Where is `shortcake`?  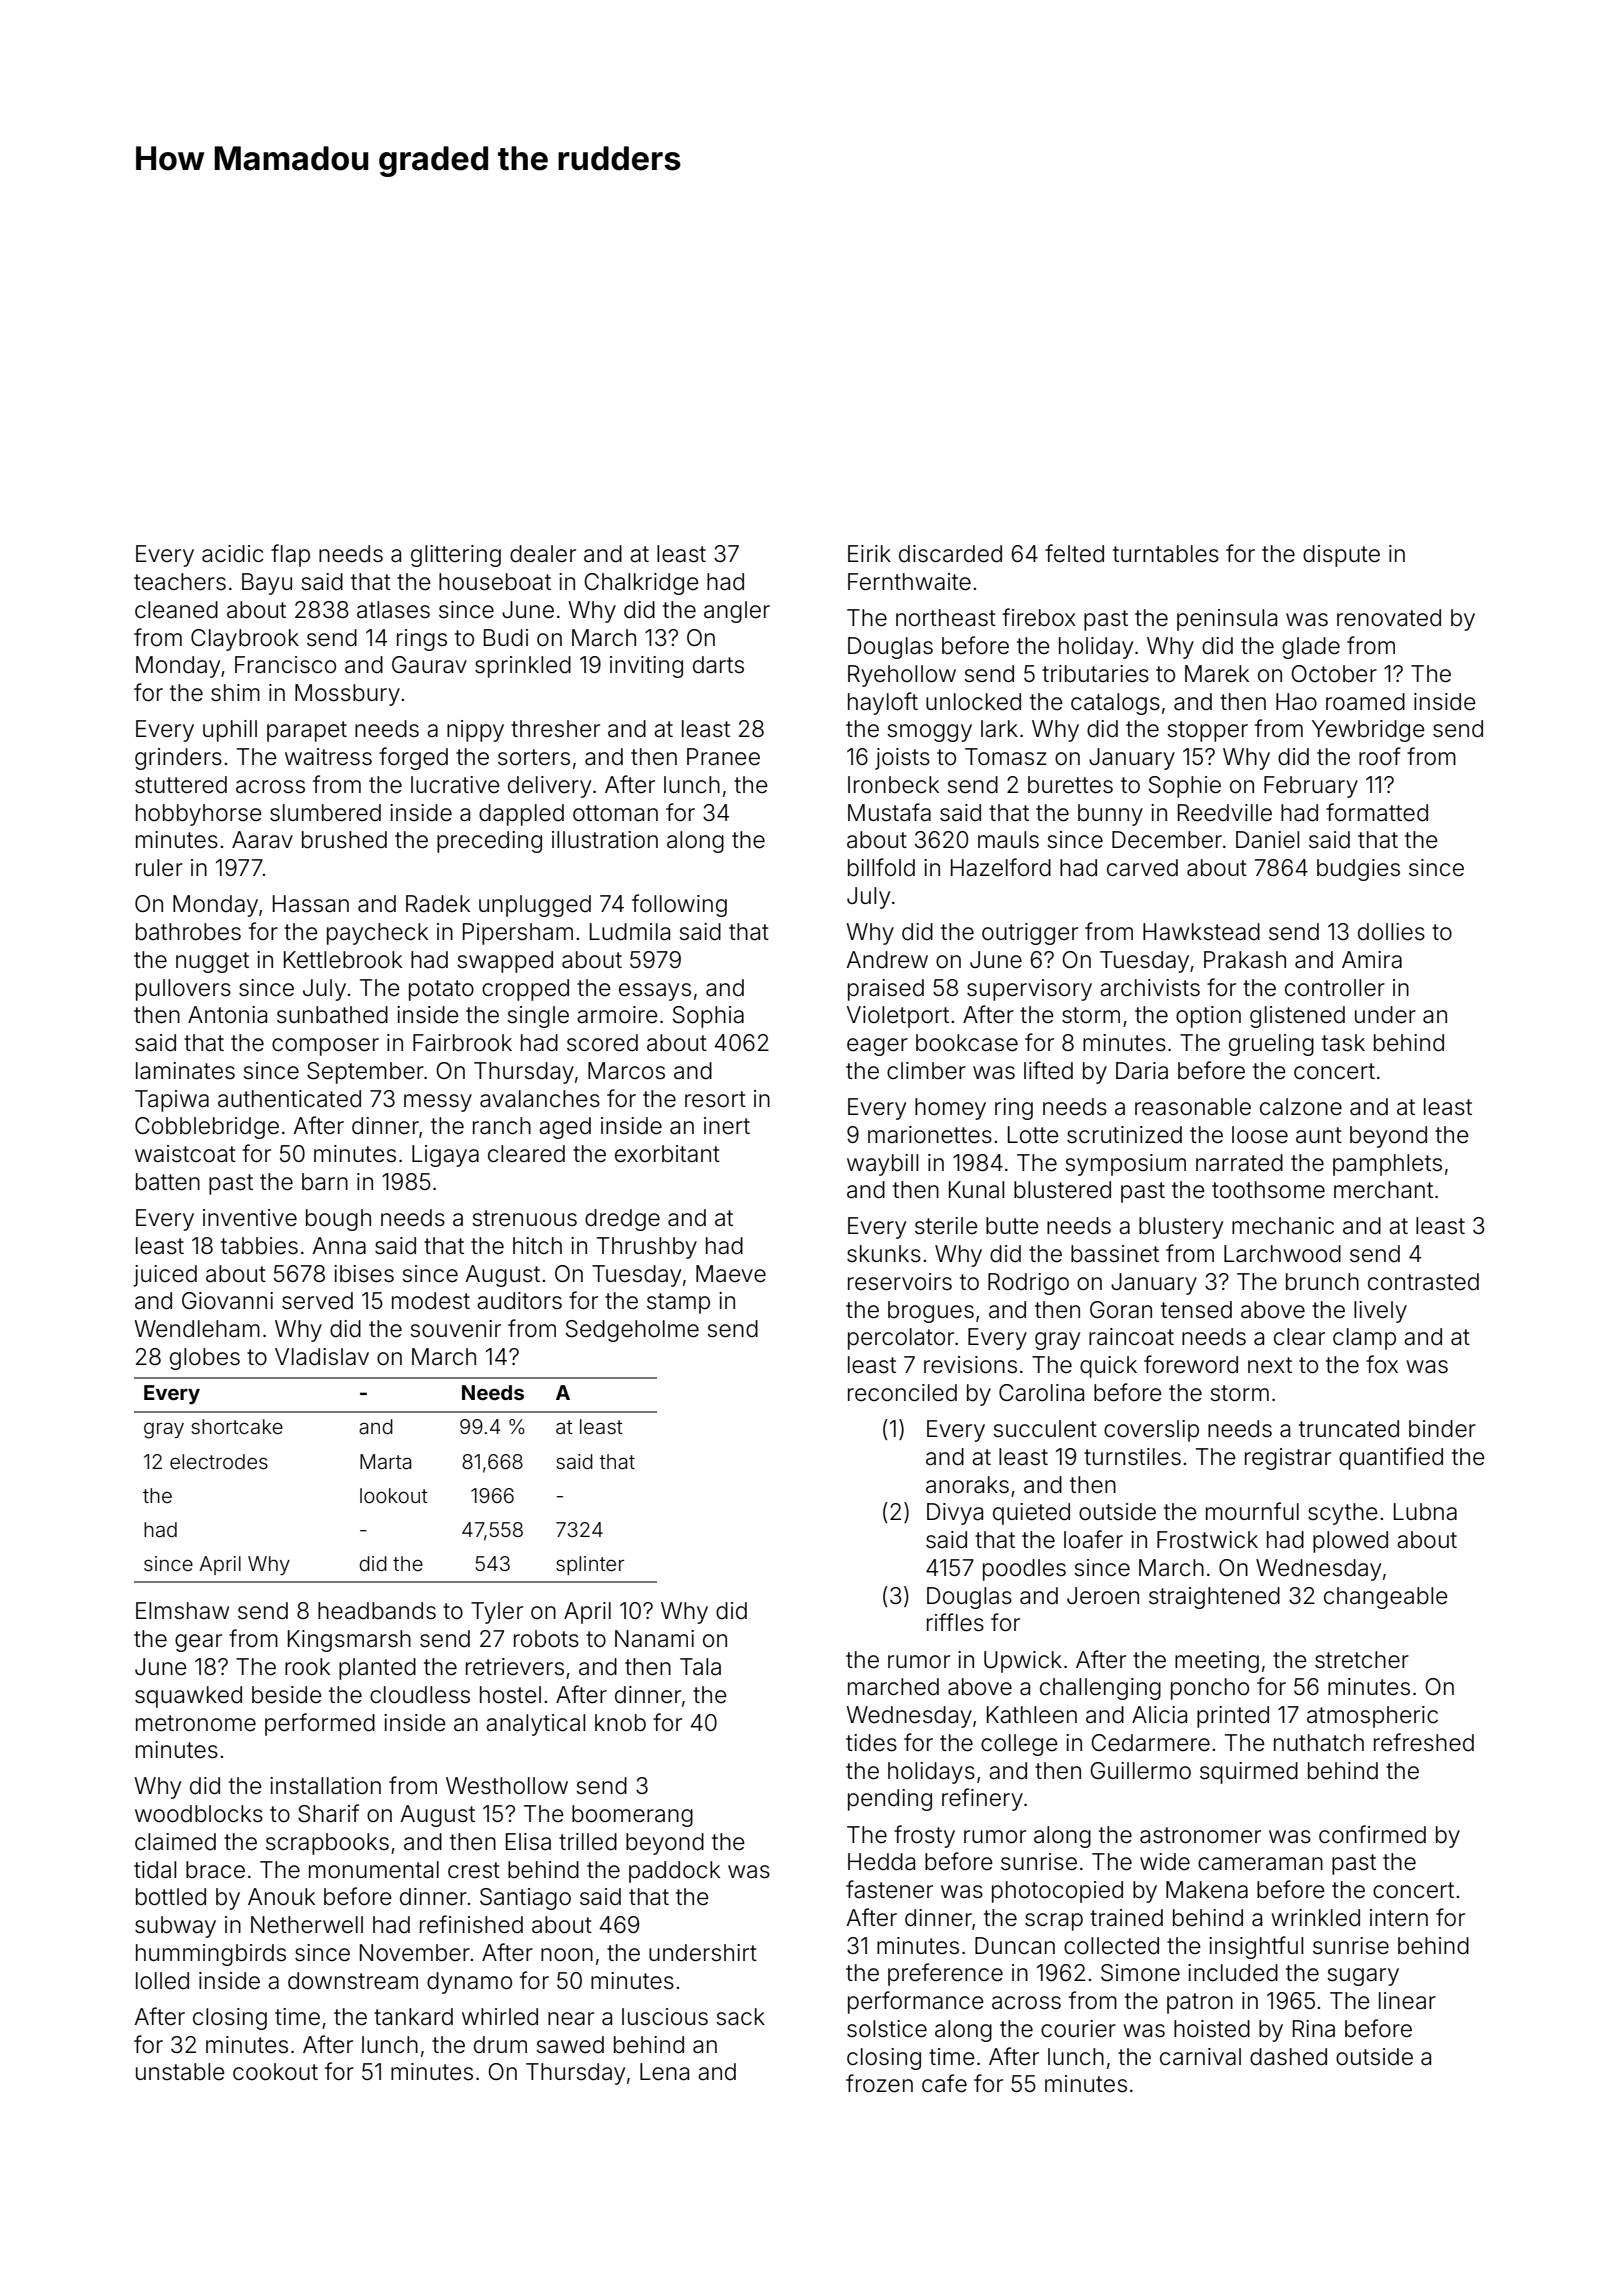
shortcake is located at coordinates (237, 1426).
